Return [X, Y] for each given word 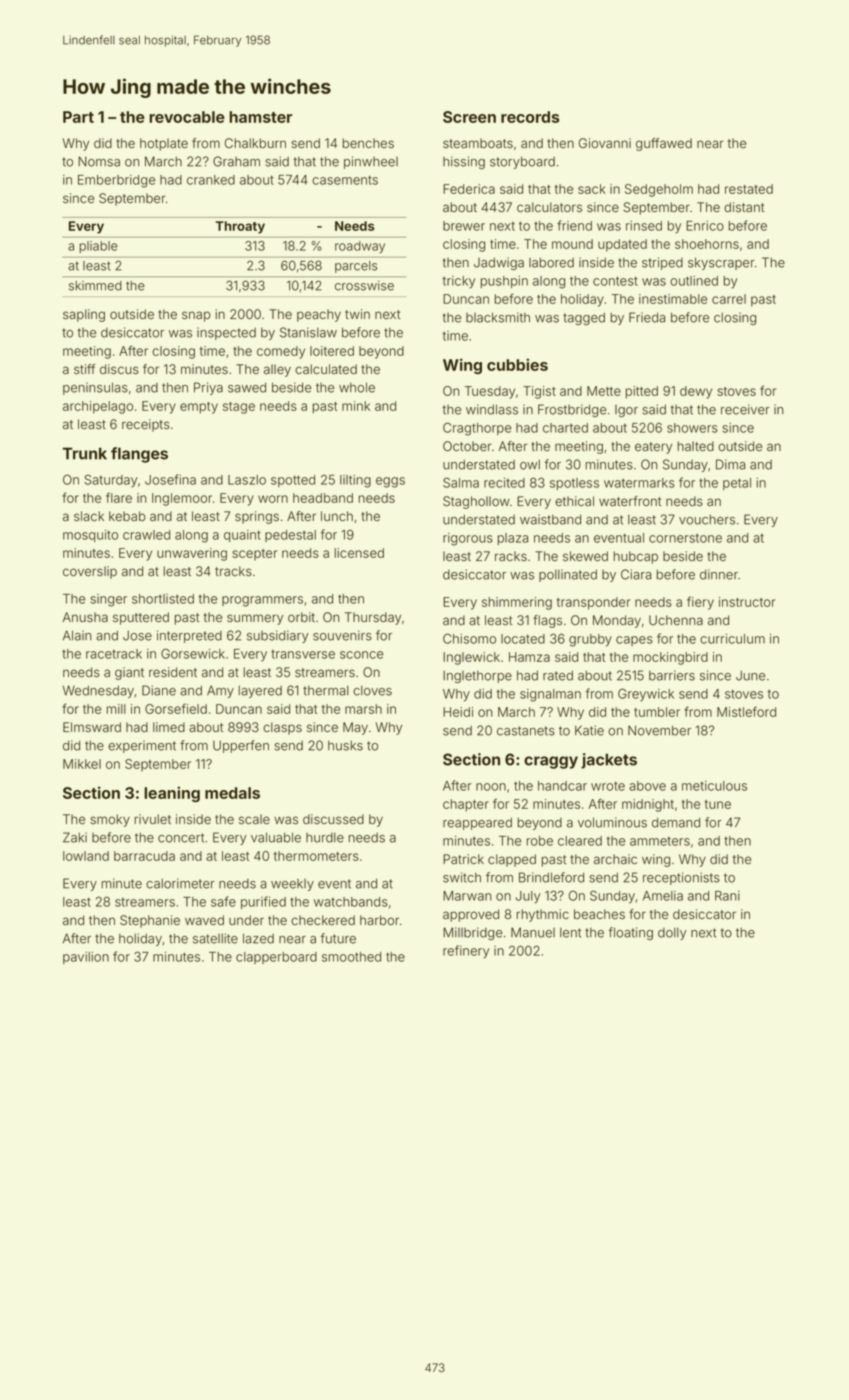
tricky [459, 282]
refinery [466, 952]
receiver [745, 409]
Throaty [240, 227]
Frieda [647, 317]
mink [356, 406]
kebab [127, 516]
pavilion [86, 958]
